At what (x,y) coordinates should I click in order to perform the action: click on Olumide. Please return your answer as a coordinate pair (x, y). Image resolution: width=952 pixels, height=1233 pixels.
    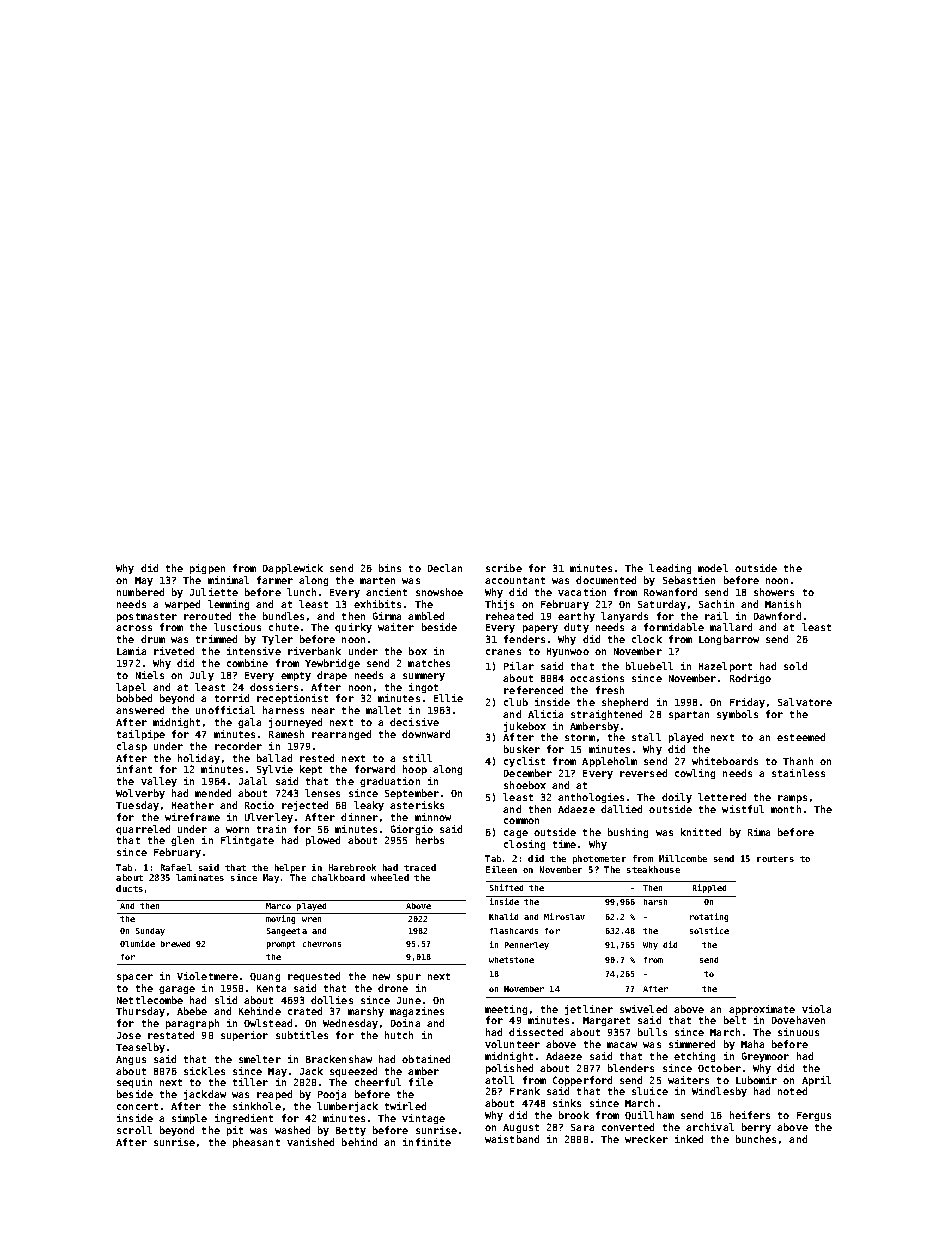
    Looking at the image, I should click on (137, 943).
